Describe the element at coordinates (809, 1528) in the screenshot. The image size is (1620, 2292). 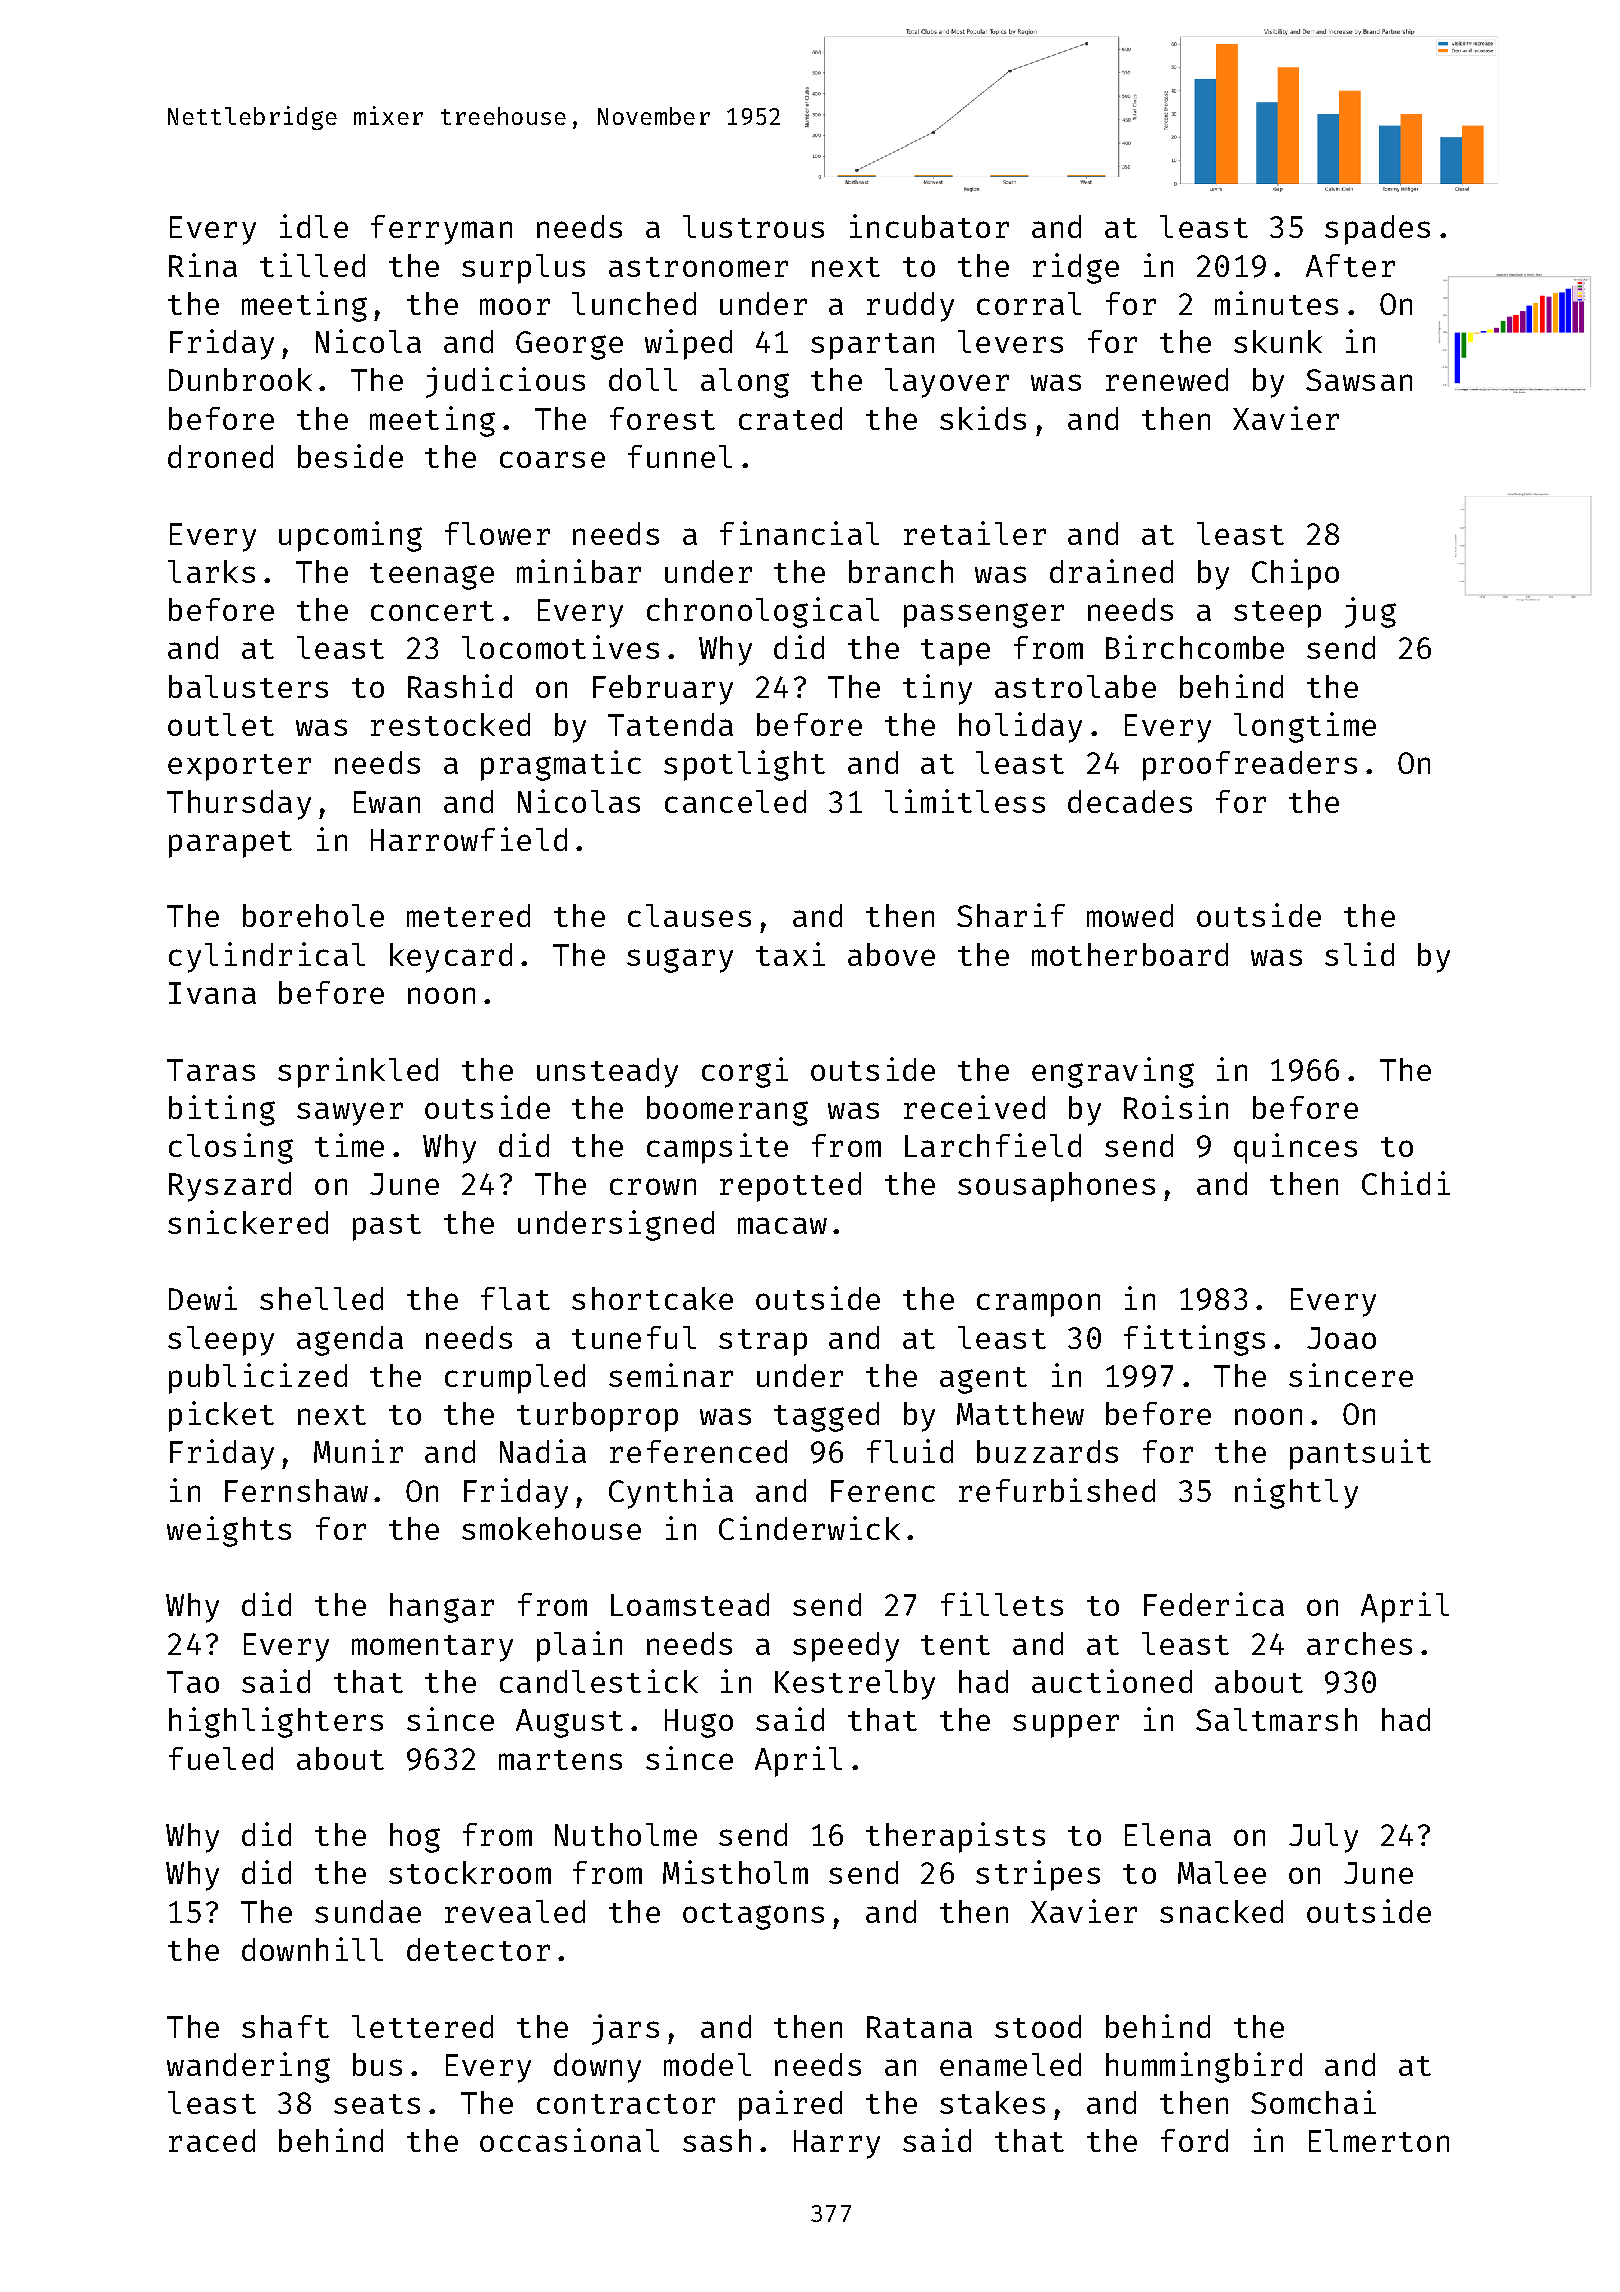
I see `Cinderwick` at that location.
